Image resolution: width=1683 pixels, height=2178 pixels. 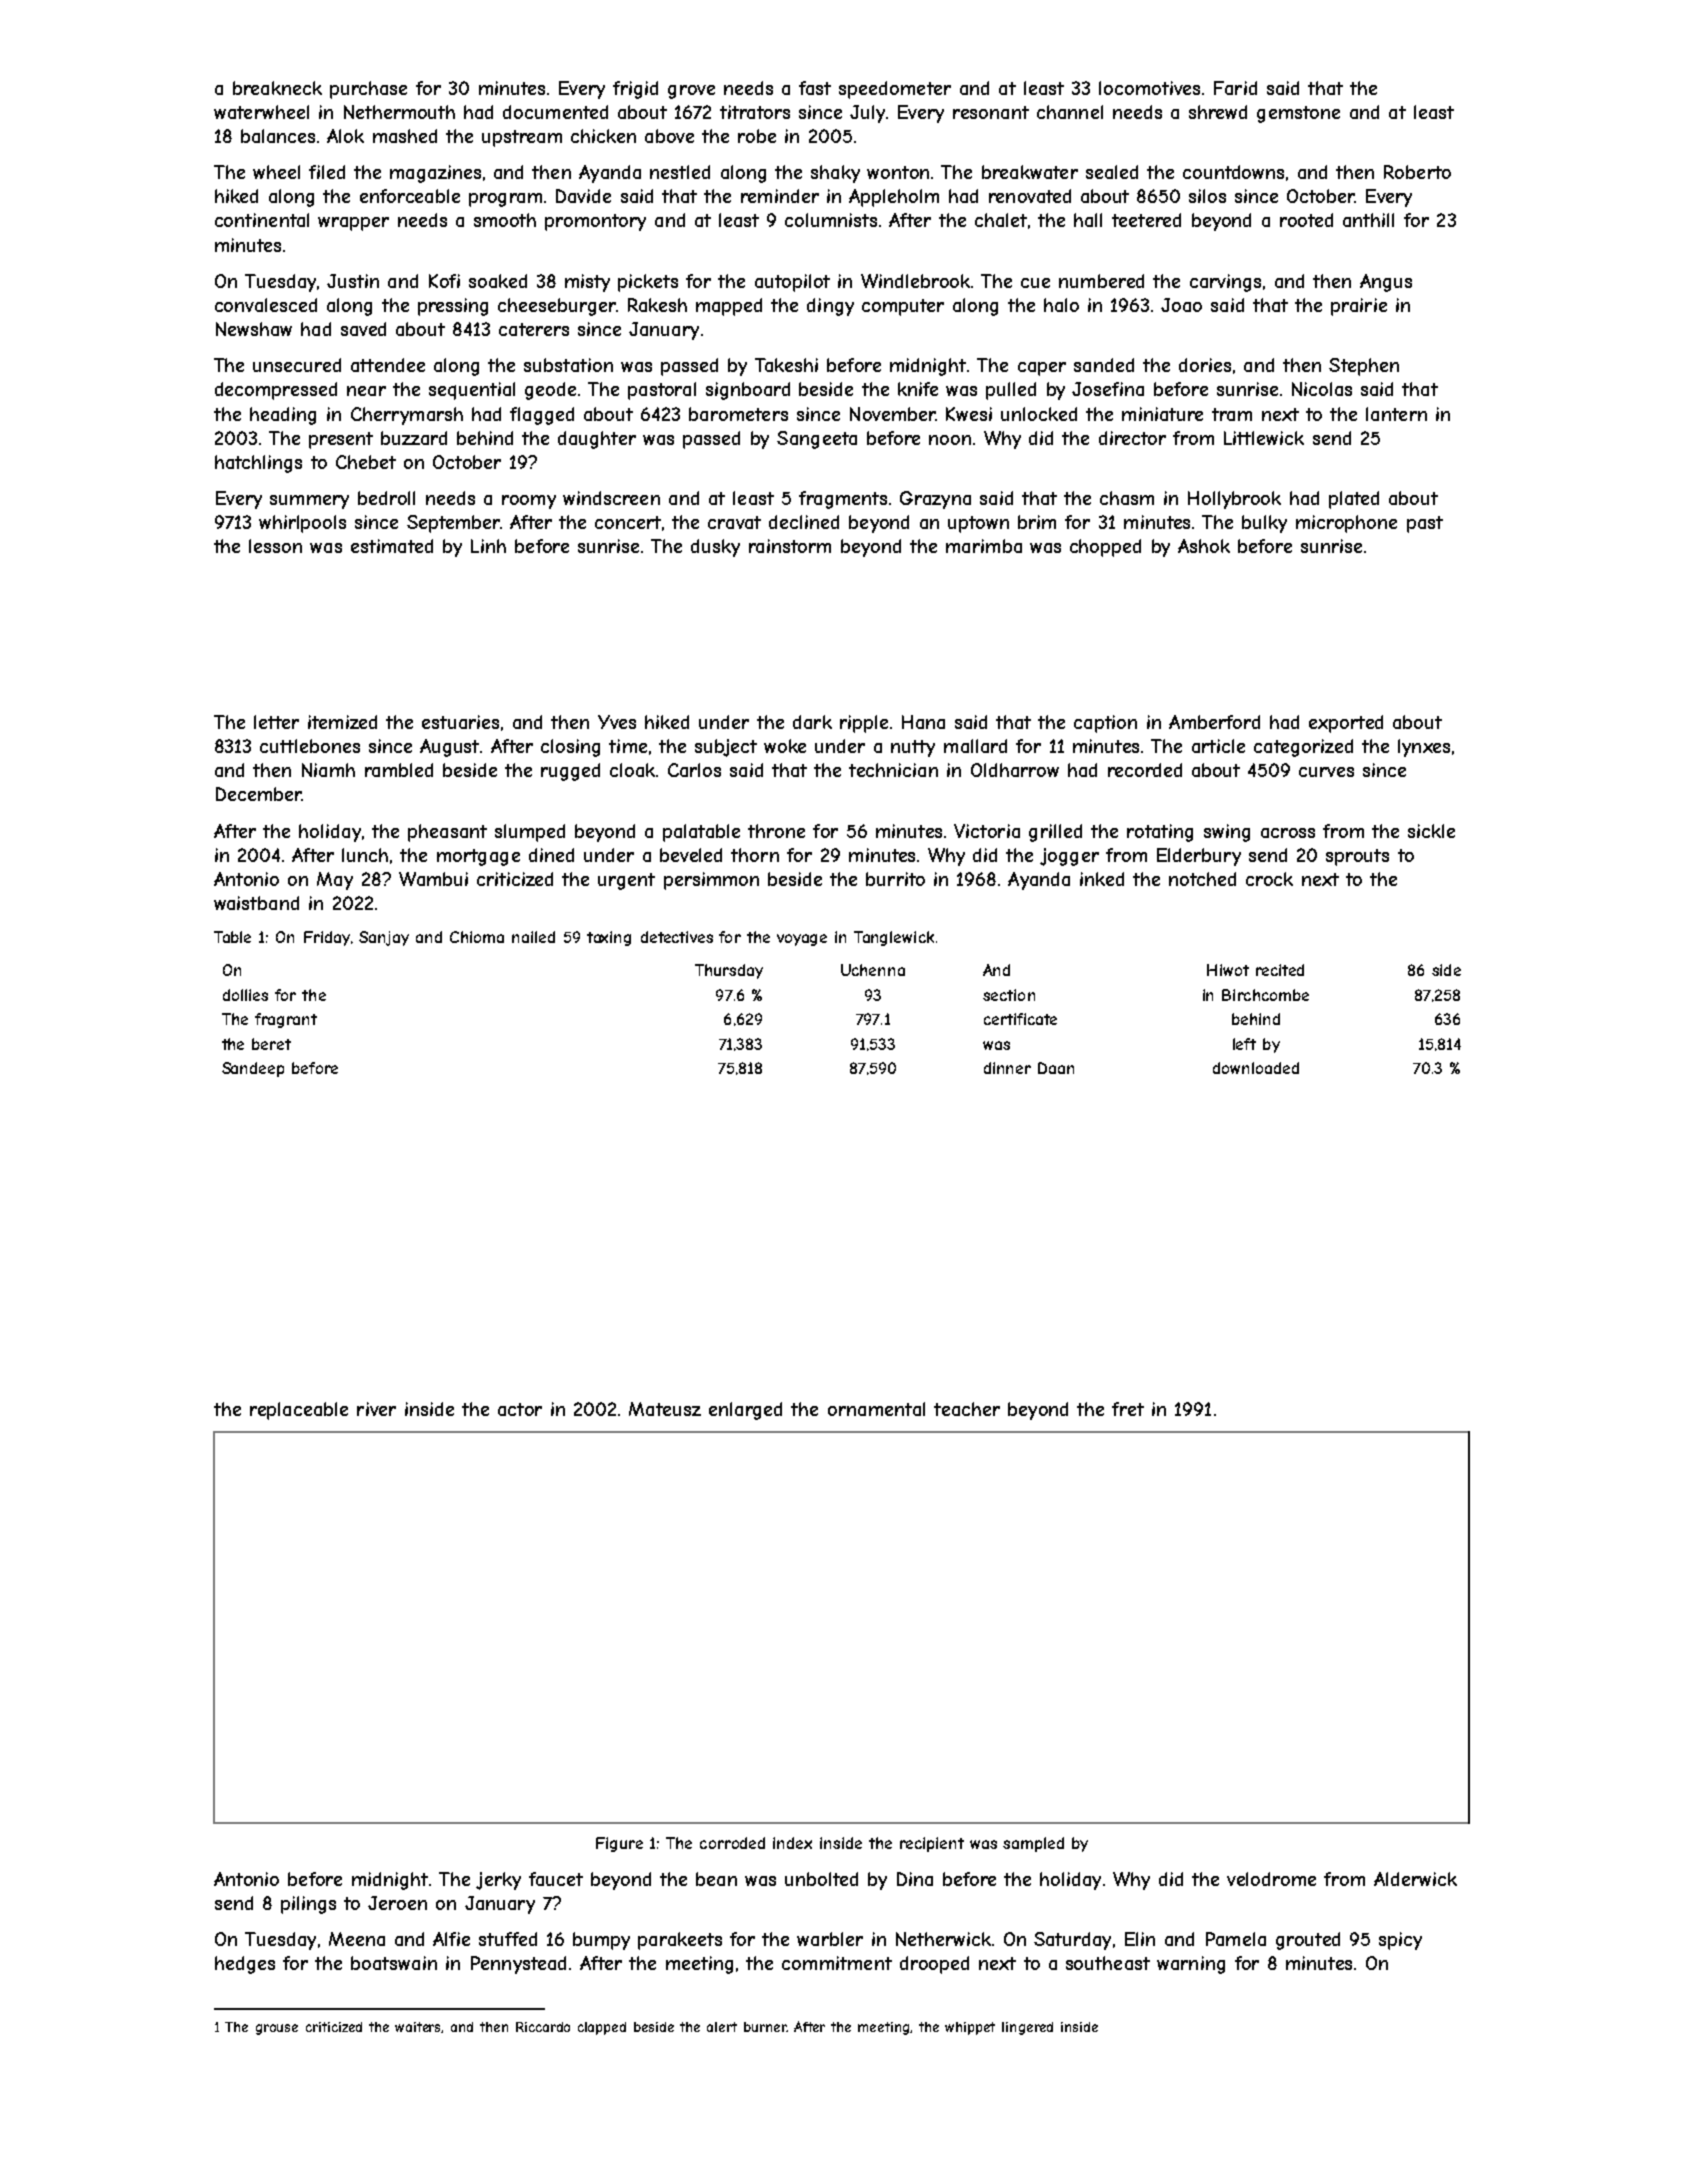 I want to click on ornamental, so click(x=876, y=1409).
